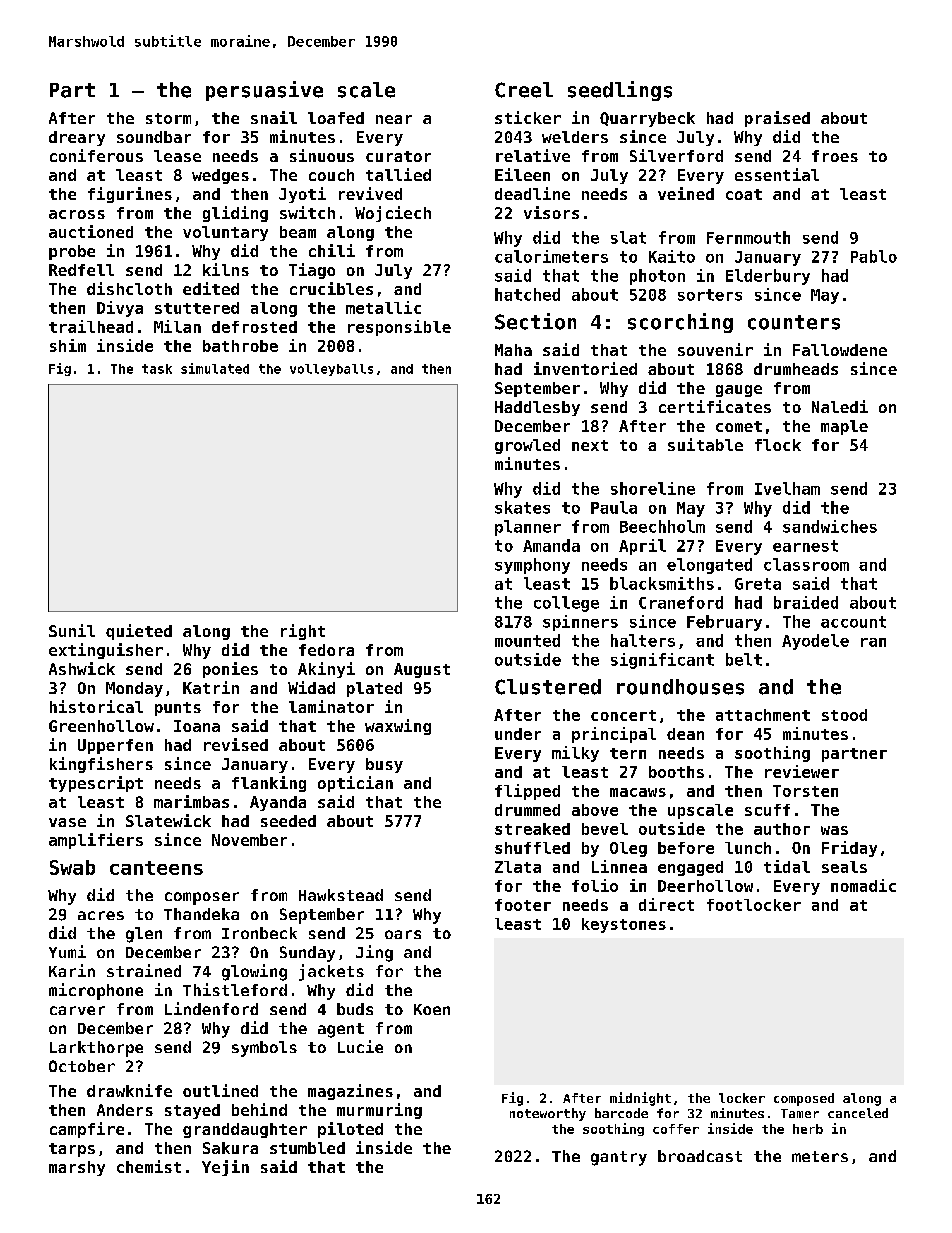 Image resolution: width=952 pixels, height=1233 pixels. What do you see at coordinates (177, 326) in the screenshot?
I see `Milan` at bounding box center [177, 326].
